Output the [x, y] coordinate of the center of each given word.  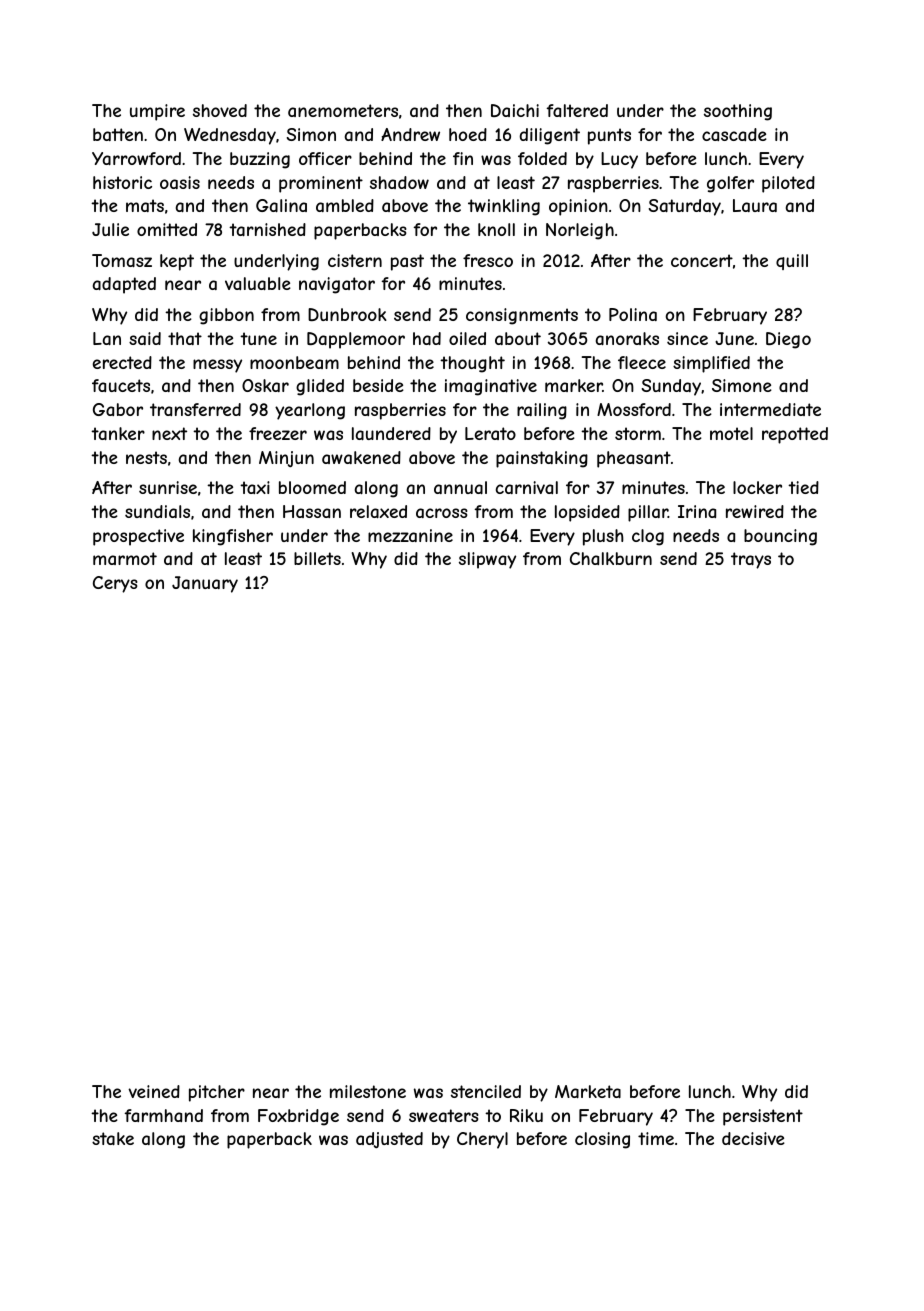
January [205, 584]
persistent [763, 1117]
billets [317, 558]
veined [154, 1091]
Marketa [588, 1091]
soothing [738, 112]
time [656, 1138]
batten [118, 134]
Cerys [115, 584]
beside [378, 385]
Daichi [515, 110]
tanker [118, 433]
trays [751, 560]
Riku [526, 1115]
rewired [755, 511]
